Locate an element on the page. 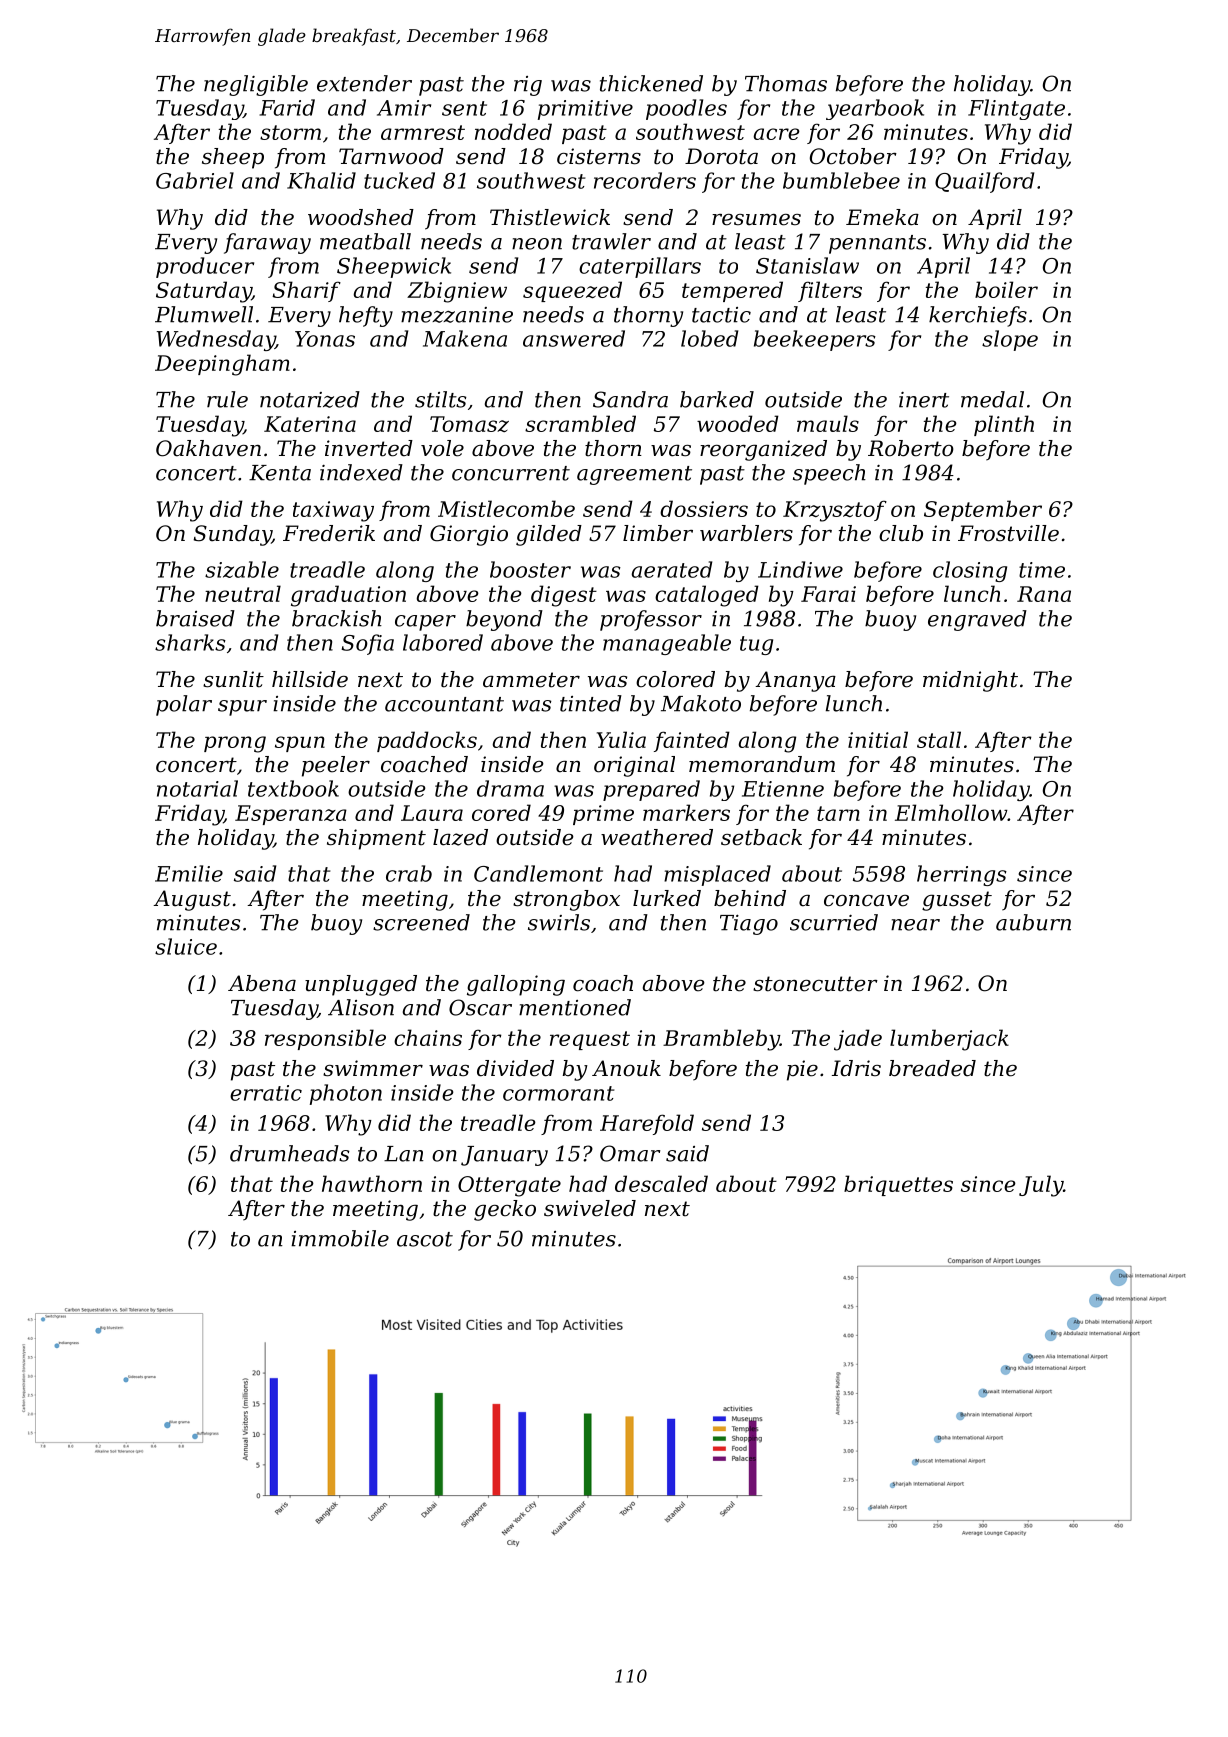 The height and width of the image is (1737, 1228). shipment is located at coordinates (376, 839).
